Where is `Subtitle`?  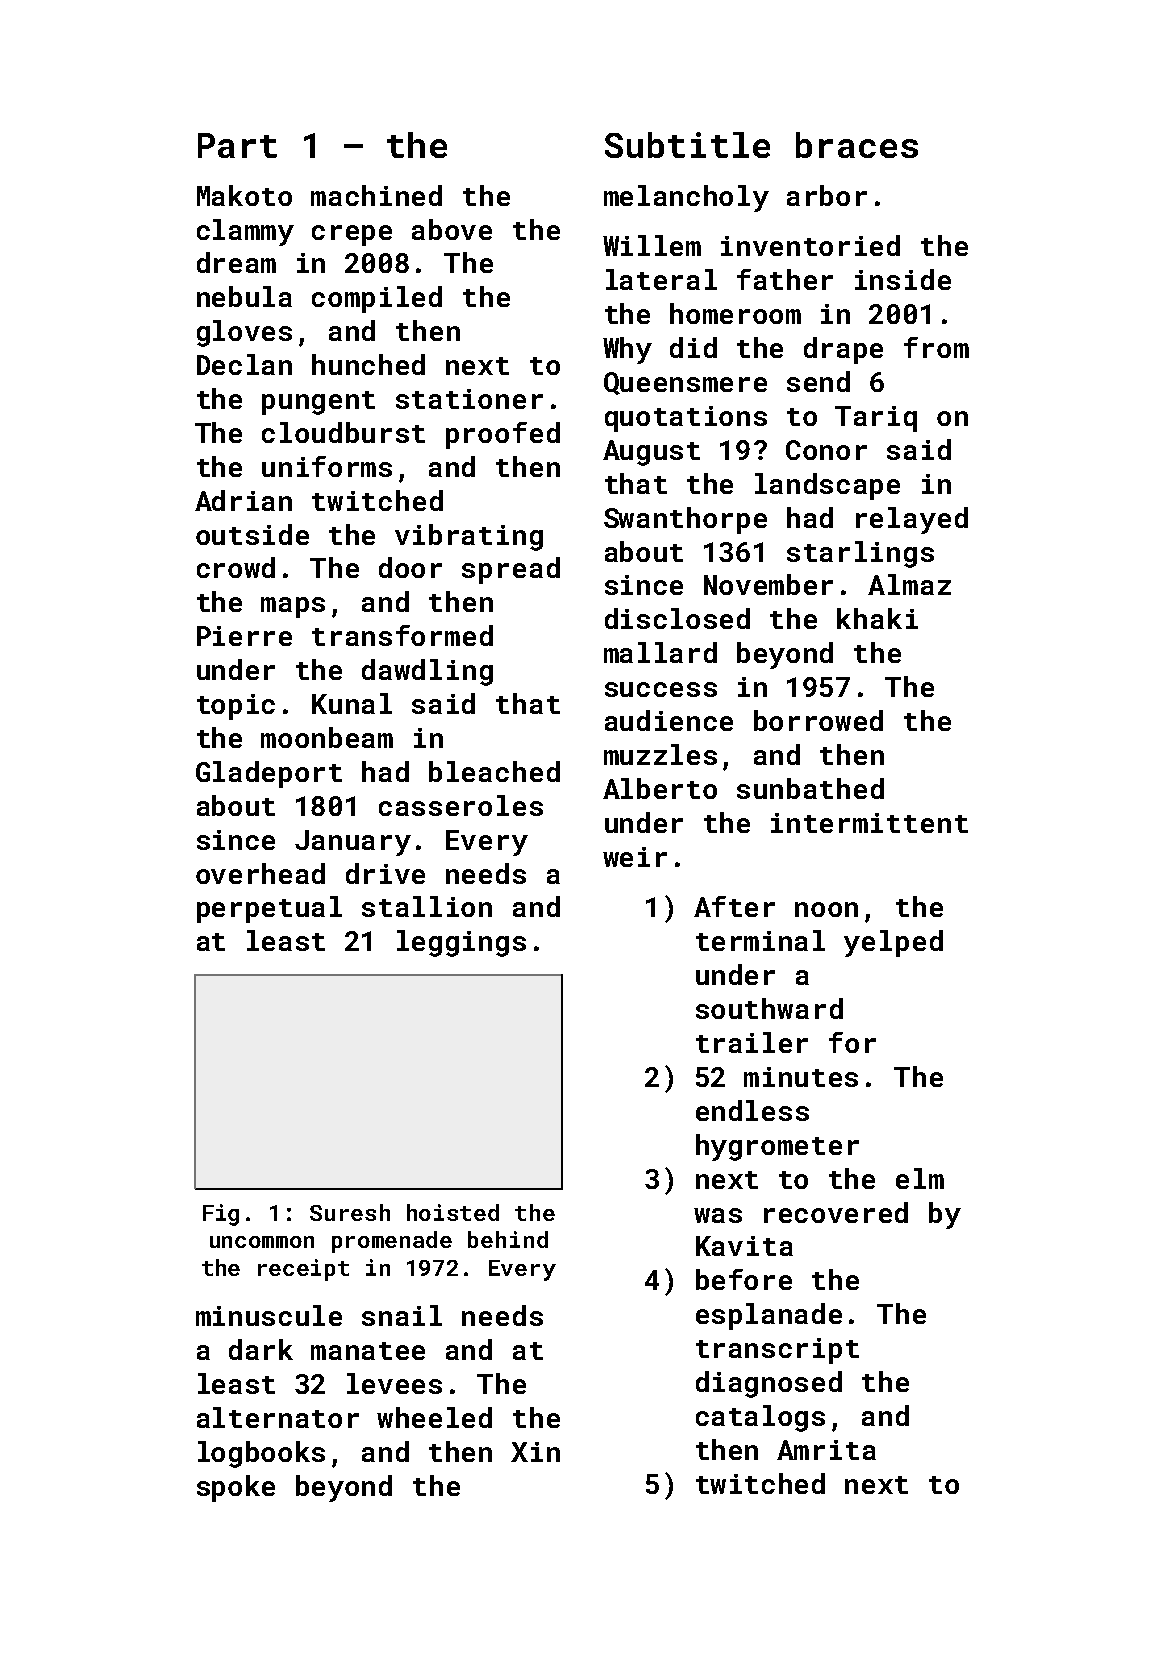 Subtitle is located at coordinates (687, 145).
